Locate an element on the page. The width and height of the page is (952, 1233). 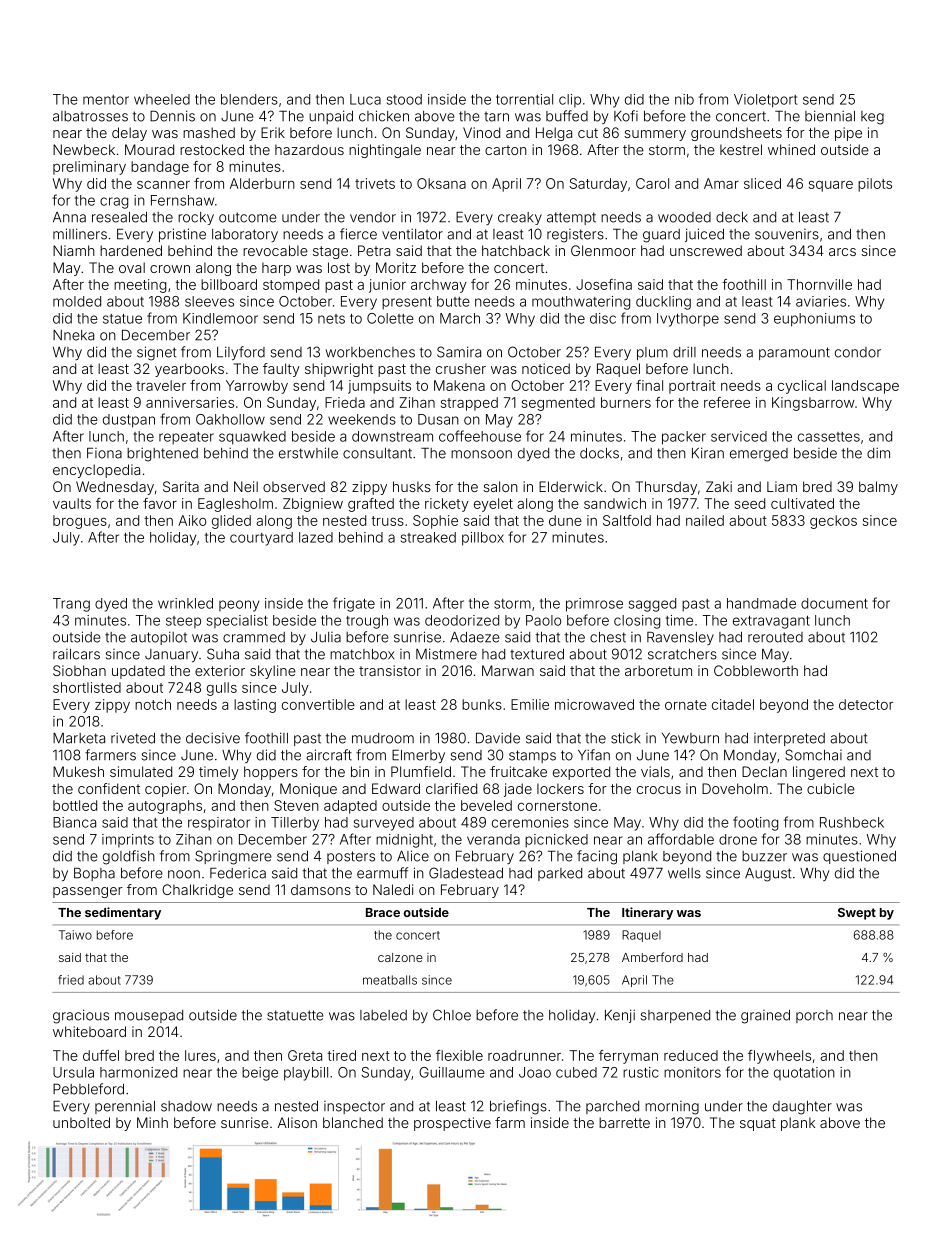
unbolted is located at coordinates (81, 1122).
